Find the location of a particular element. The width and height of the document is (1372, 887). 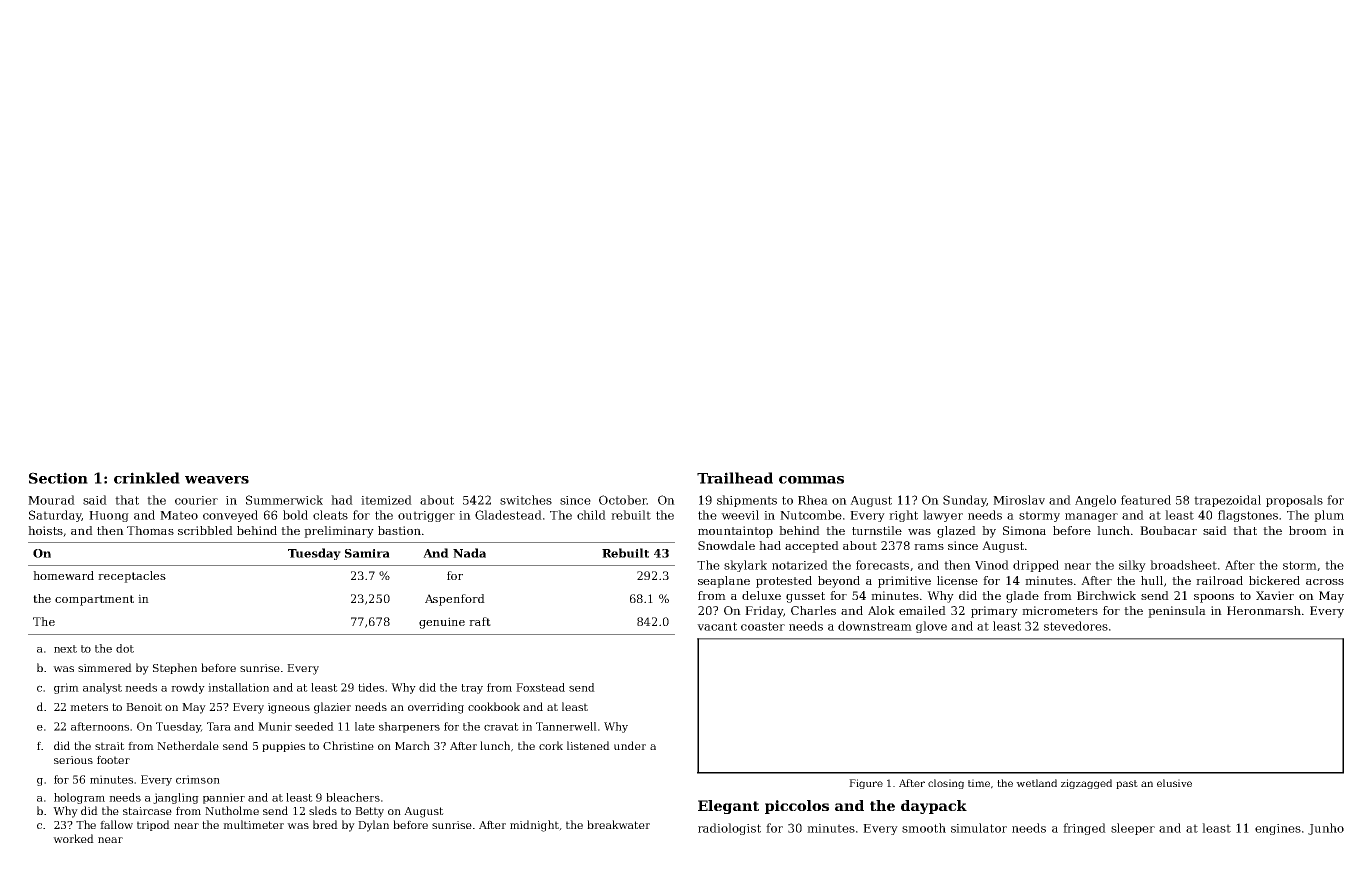

stevedores is located at coordinates (1076, 626).
